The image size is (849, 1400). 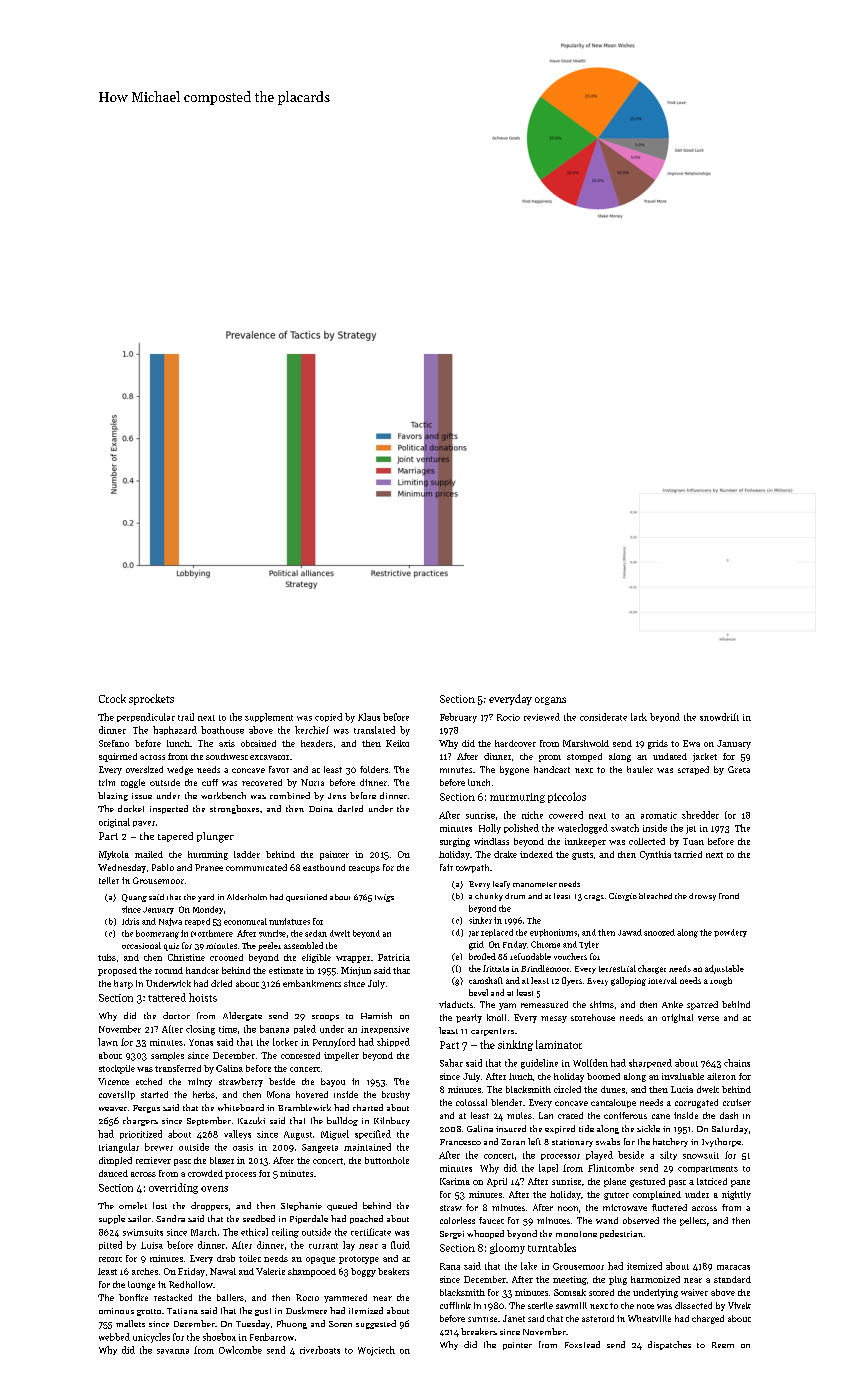 What do you see at coordinates (335, 1135) in the screenshot?
I see `Miguel` at bounding box center [335, 1135].
